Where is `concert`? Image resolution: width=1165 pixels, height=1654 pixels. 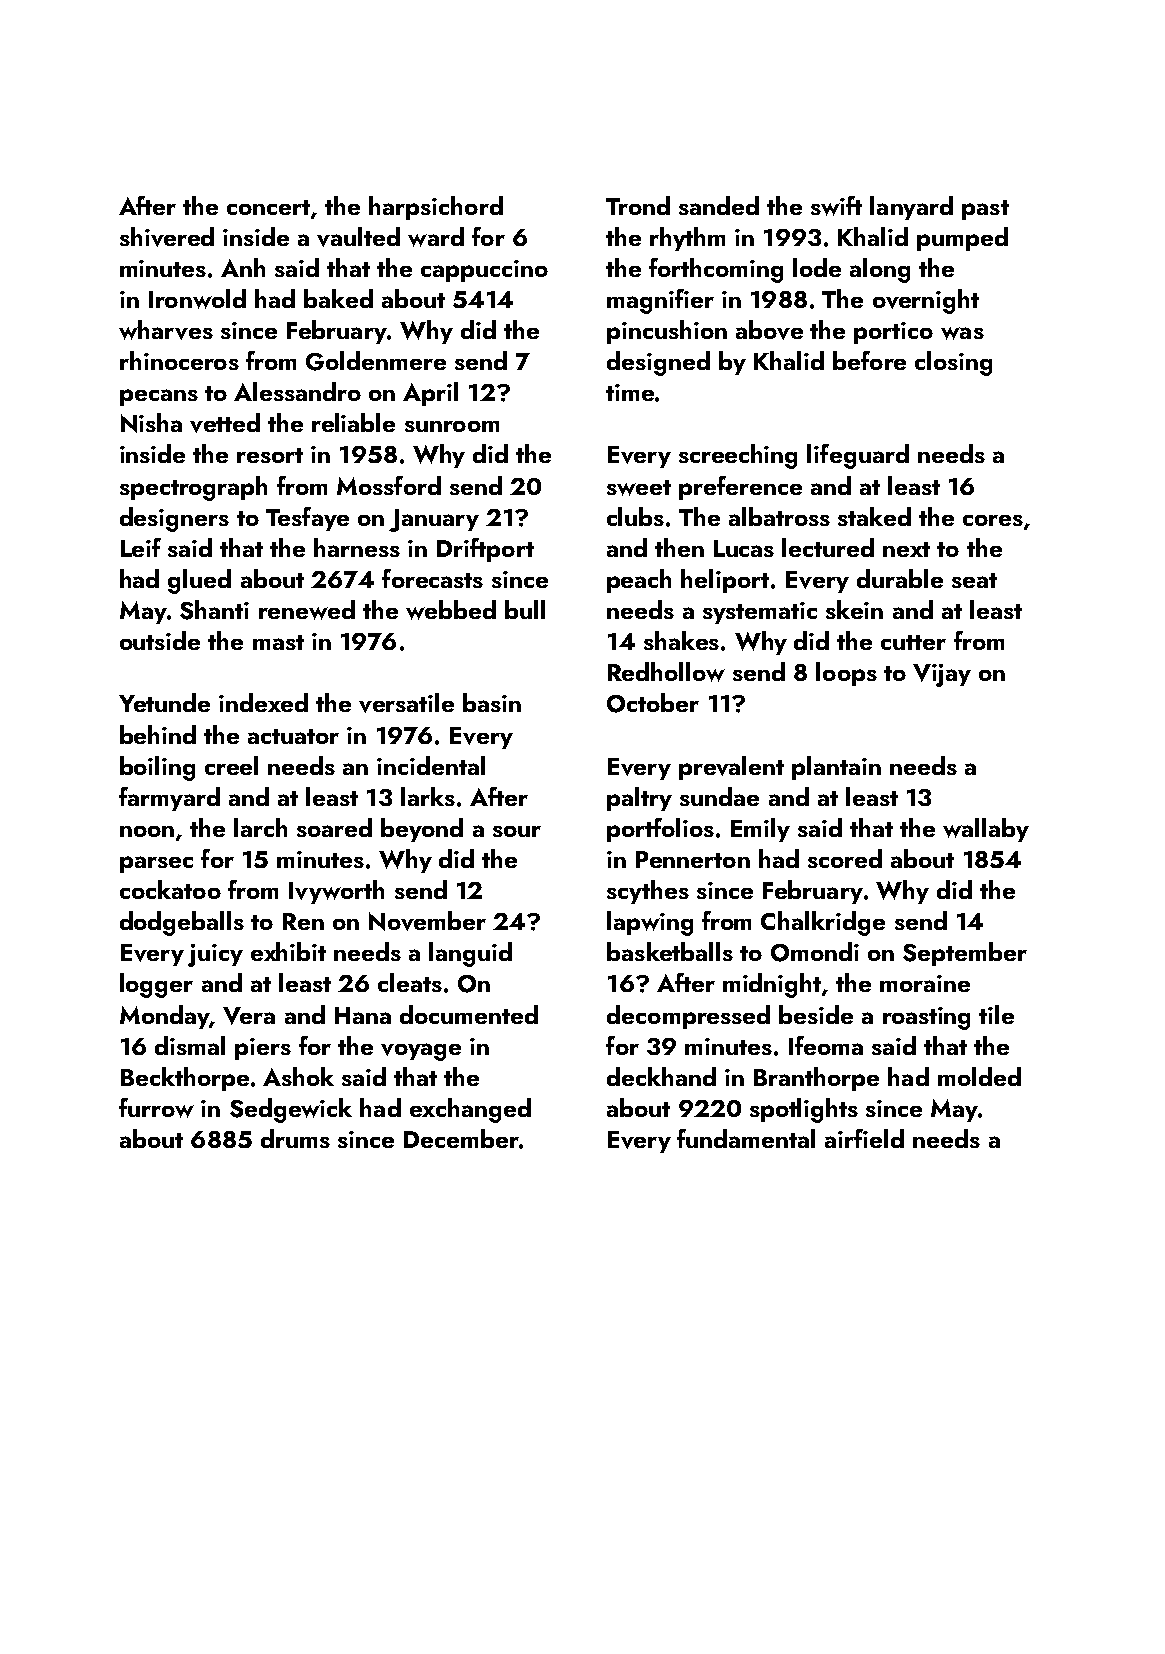 concert is located at coordinates (268, 207).
